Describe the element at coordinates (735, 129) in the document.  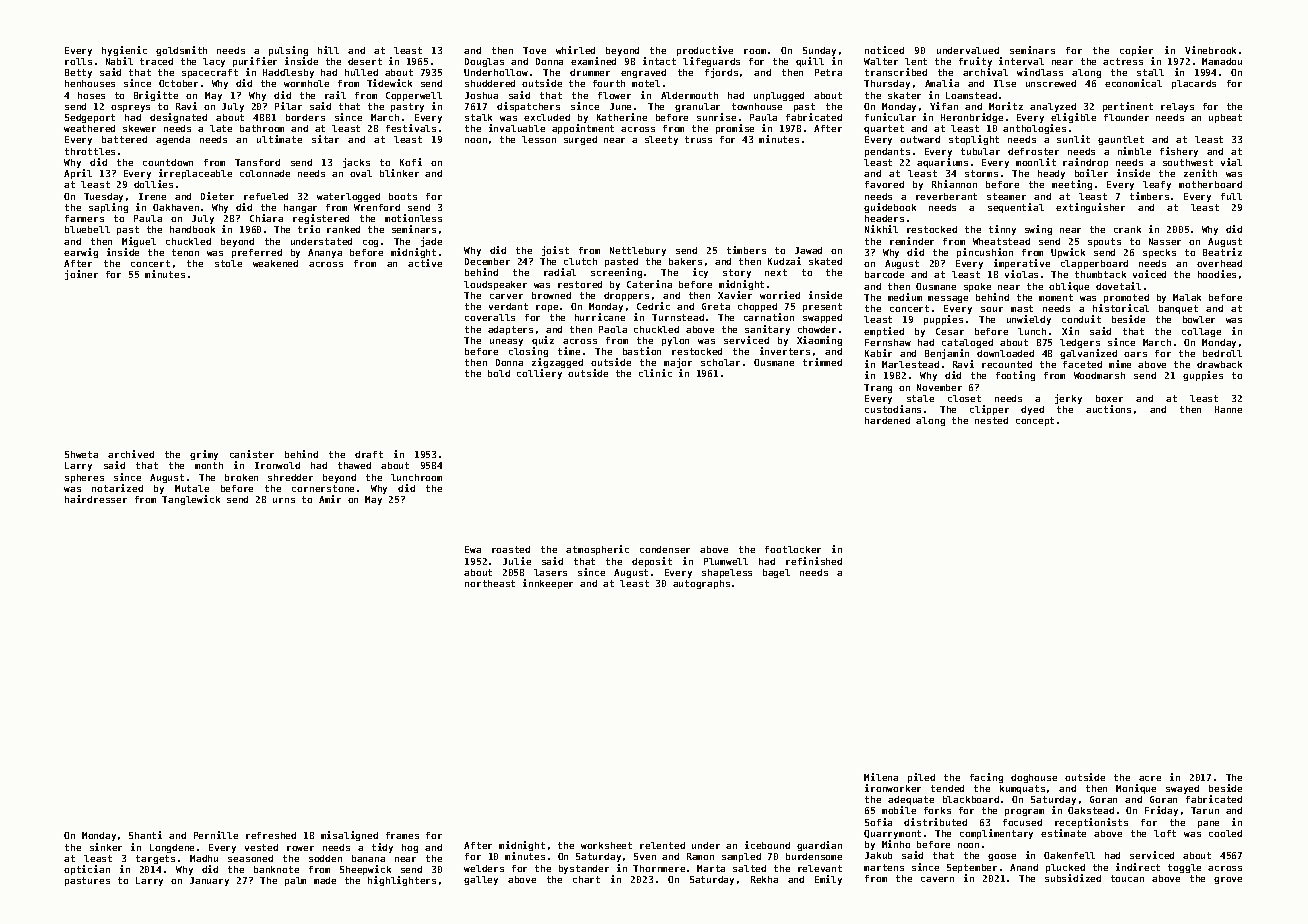
I see `promise` at that location.
